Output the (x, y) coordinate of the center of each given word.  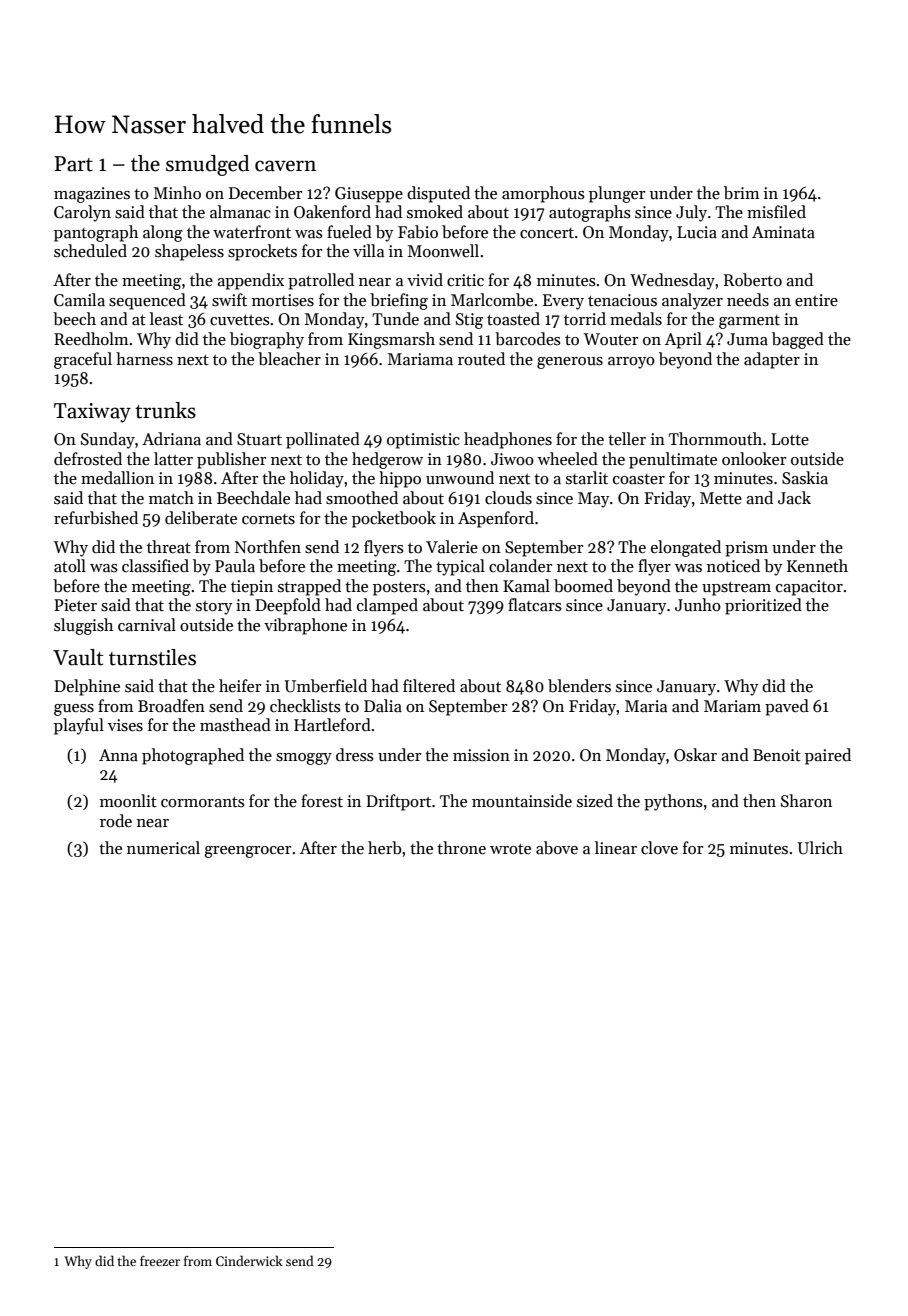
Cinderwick (249, 1260)
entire (816, 300)
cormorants (203, 802)
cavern (285, 166)
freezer (160, 1261)
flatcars (535, 605)
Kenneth (817, 566)
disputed (438, 194)
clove (659, 848)
